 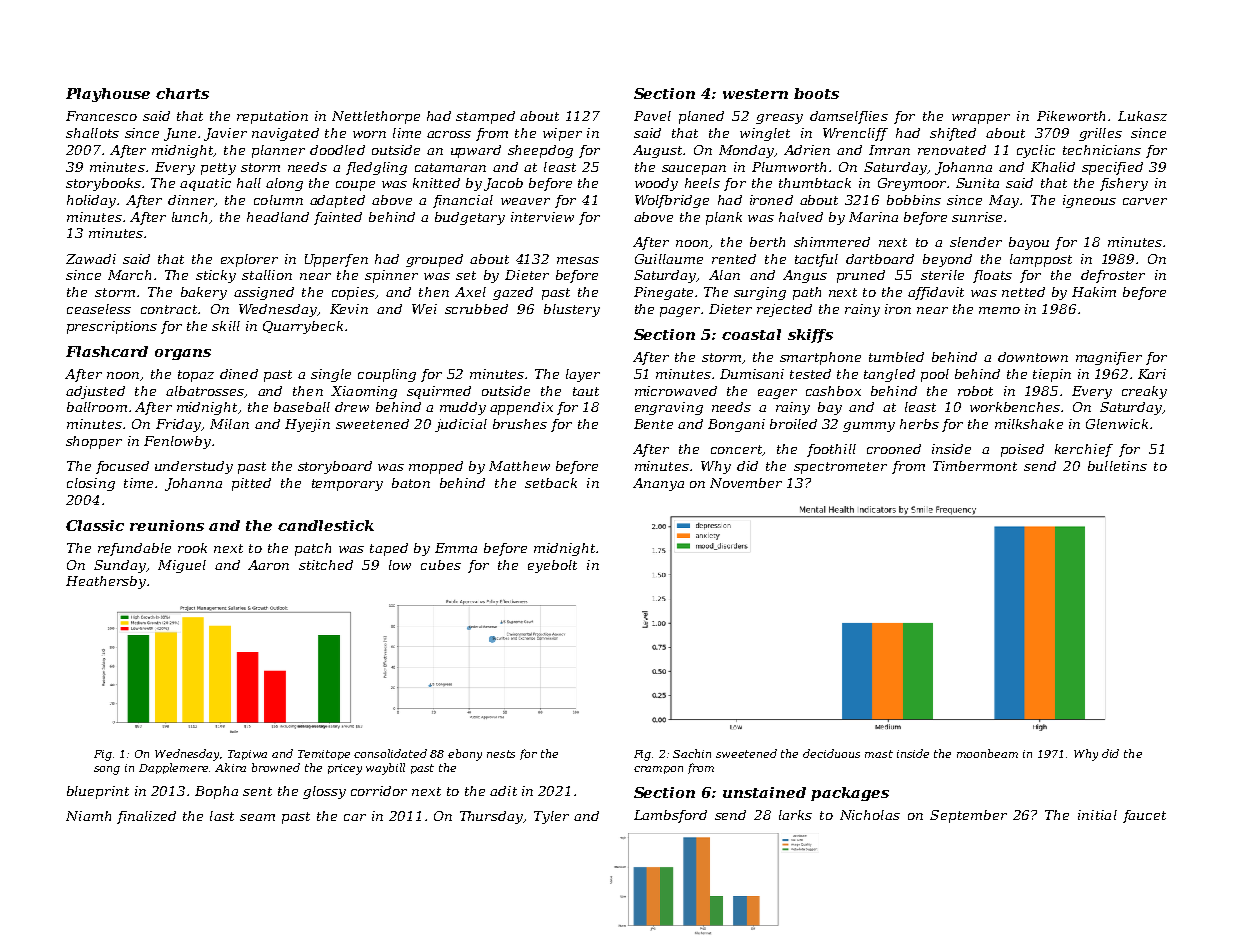 What do you see at coordinates (850, 794) in the screenshot?
I see `packages` at bounding box center [850, 794].
